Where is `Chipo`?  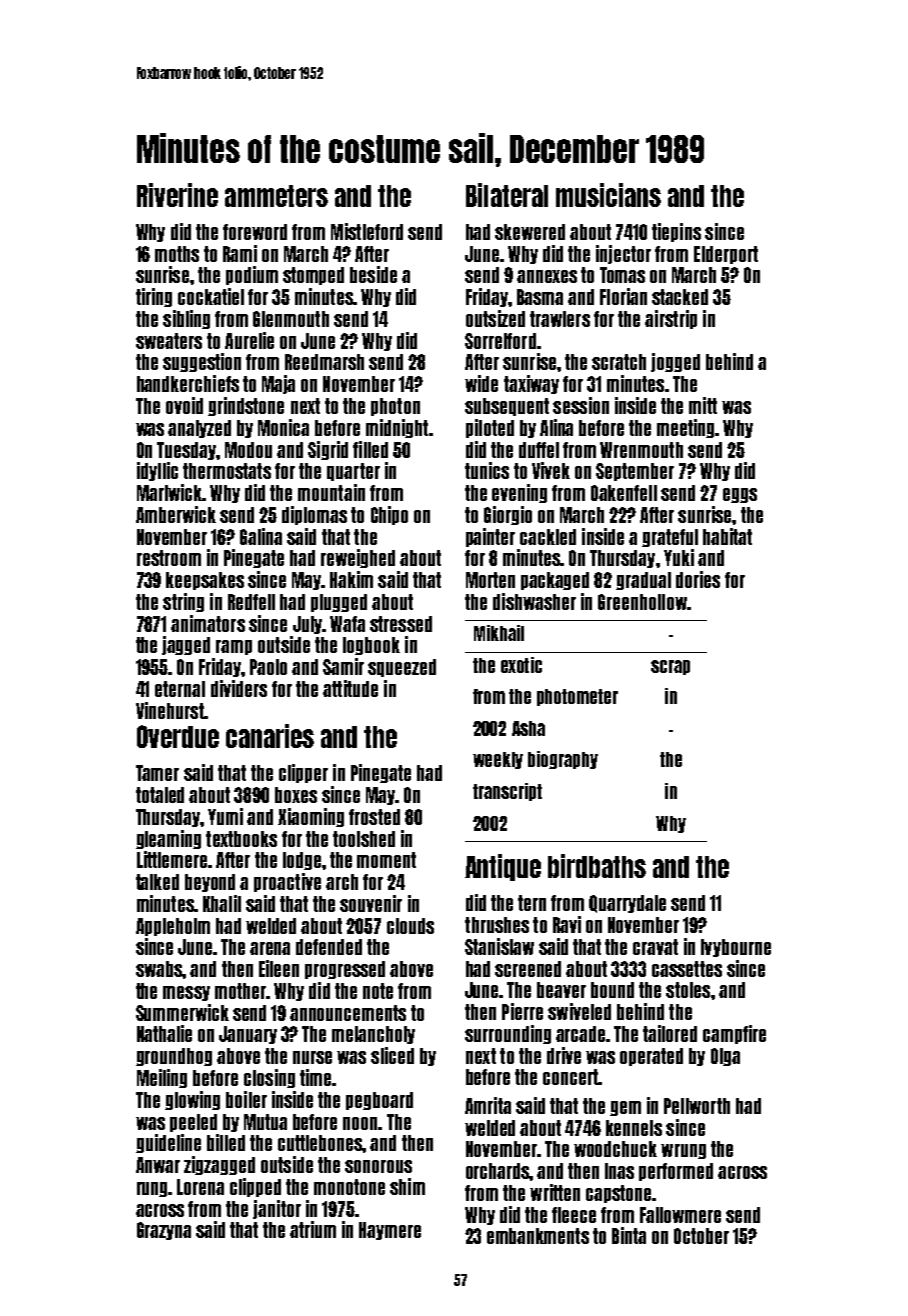 Chipo is located at coordinates (389, 515).
